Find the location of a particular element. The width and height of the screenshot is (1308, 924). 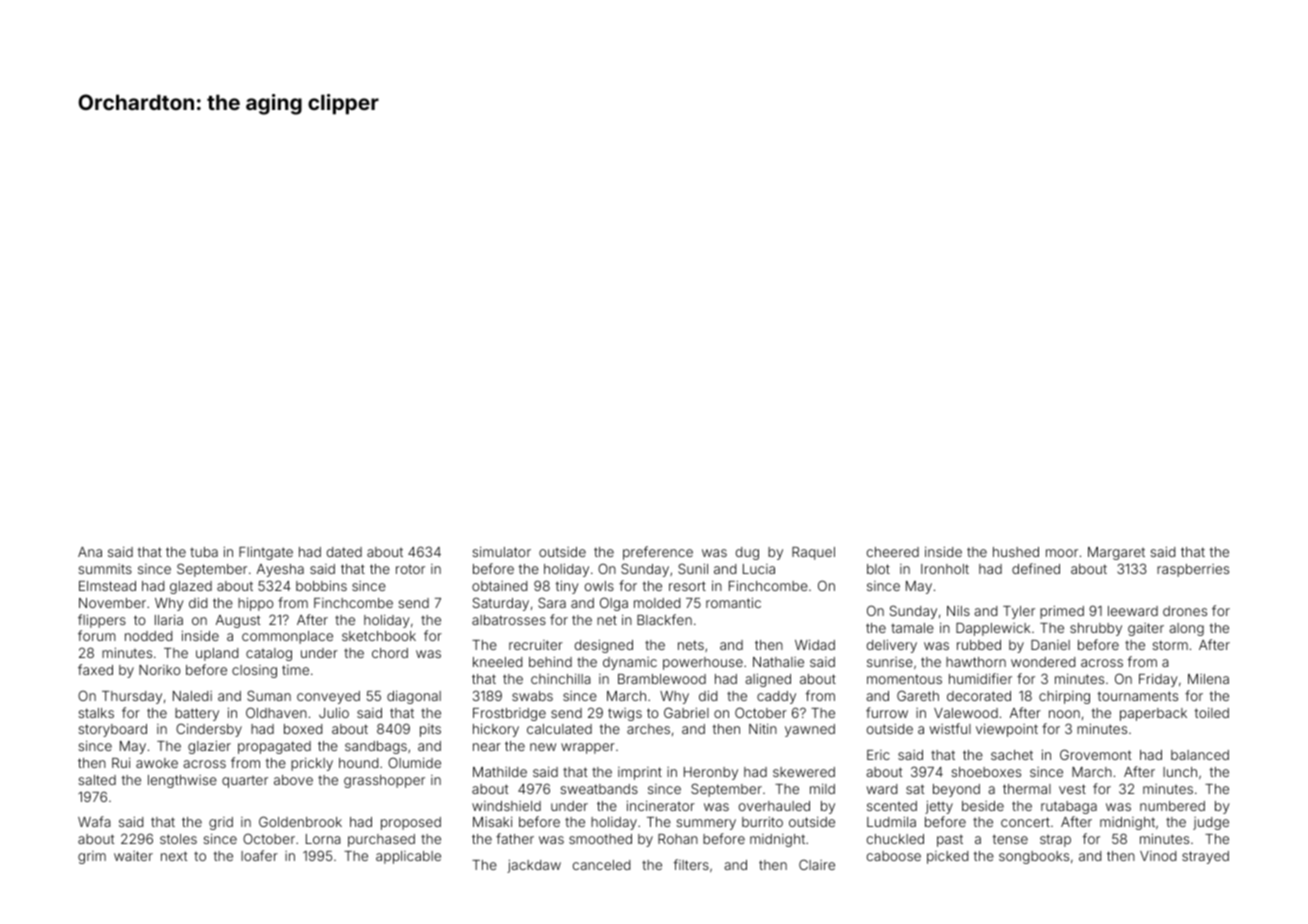

Friday is located at coordinates (1158, 680).
